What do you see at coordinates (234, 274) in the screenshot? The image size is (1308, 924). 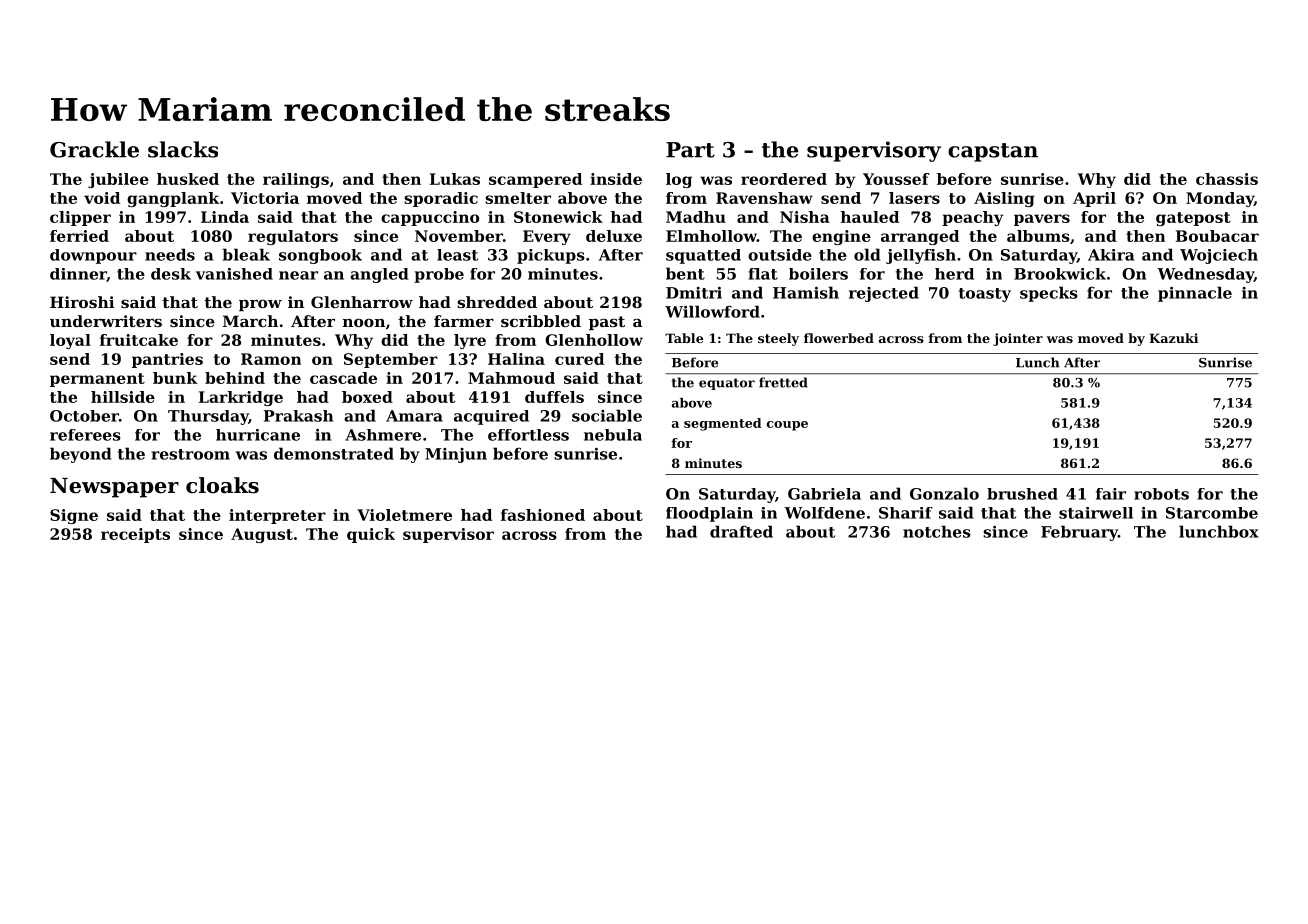 I see `vanished` at bounding box center [234, 274].
